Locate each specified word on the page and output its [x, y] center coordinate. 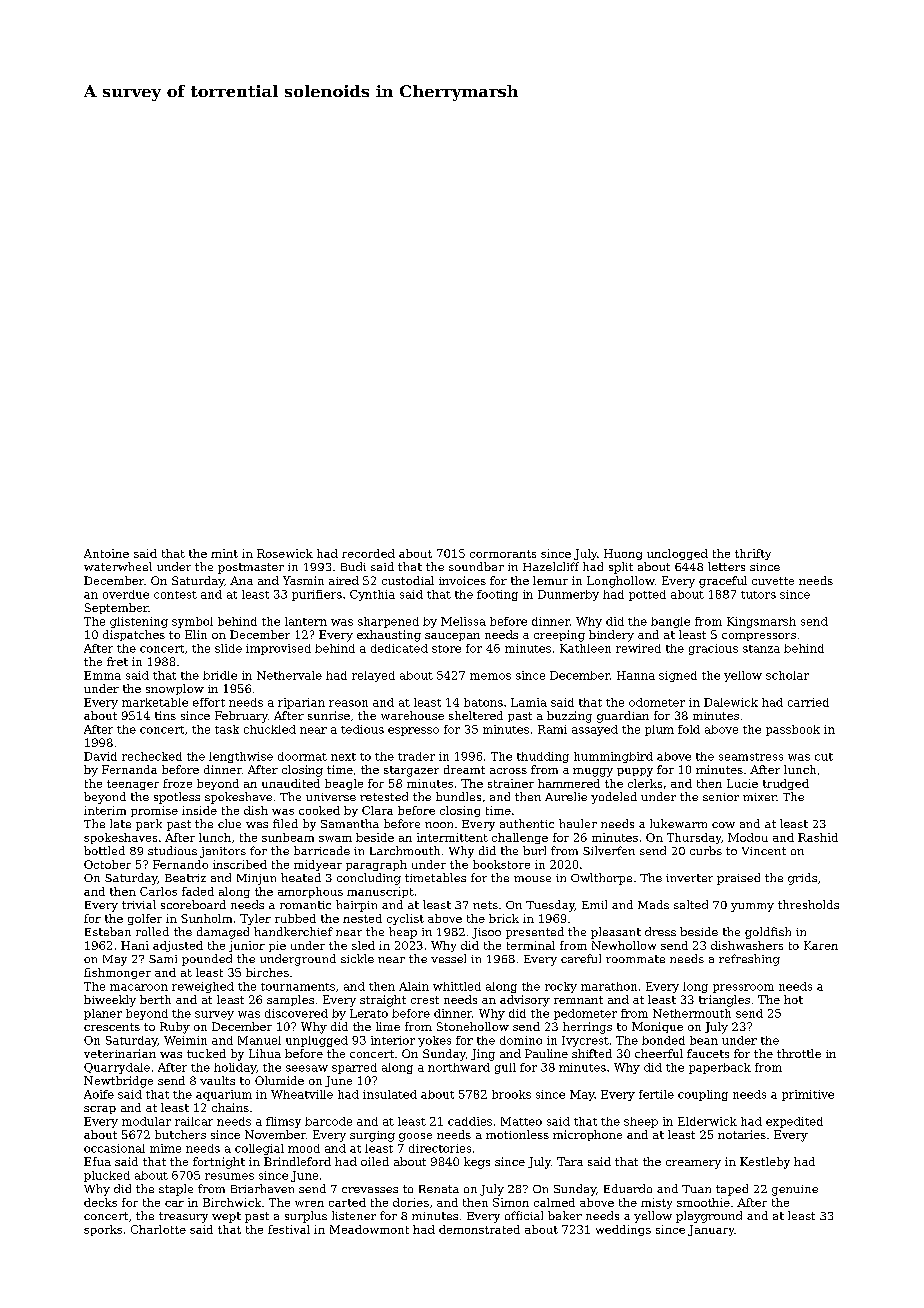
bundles [458, 796]
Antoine [106, 553]
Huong [623, 554]
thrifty [753, 554]
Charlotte [158, 1229]
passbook [793, 730]
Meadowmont [369, 1229]
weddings [623, 1230]
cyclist [405, 919]
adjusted [178, 946]
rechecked [152, 756]
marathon [609, 986]
